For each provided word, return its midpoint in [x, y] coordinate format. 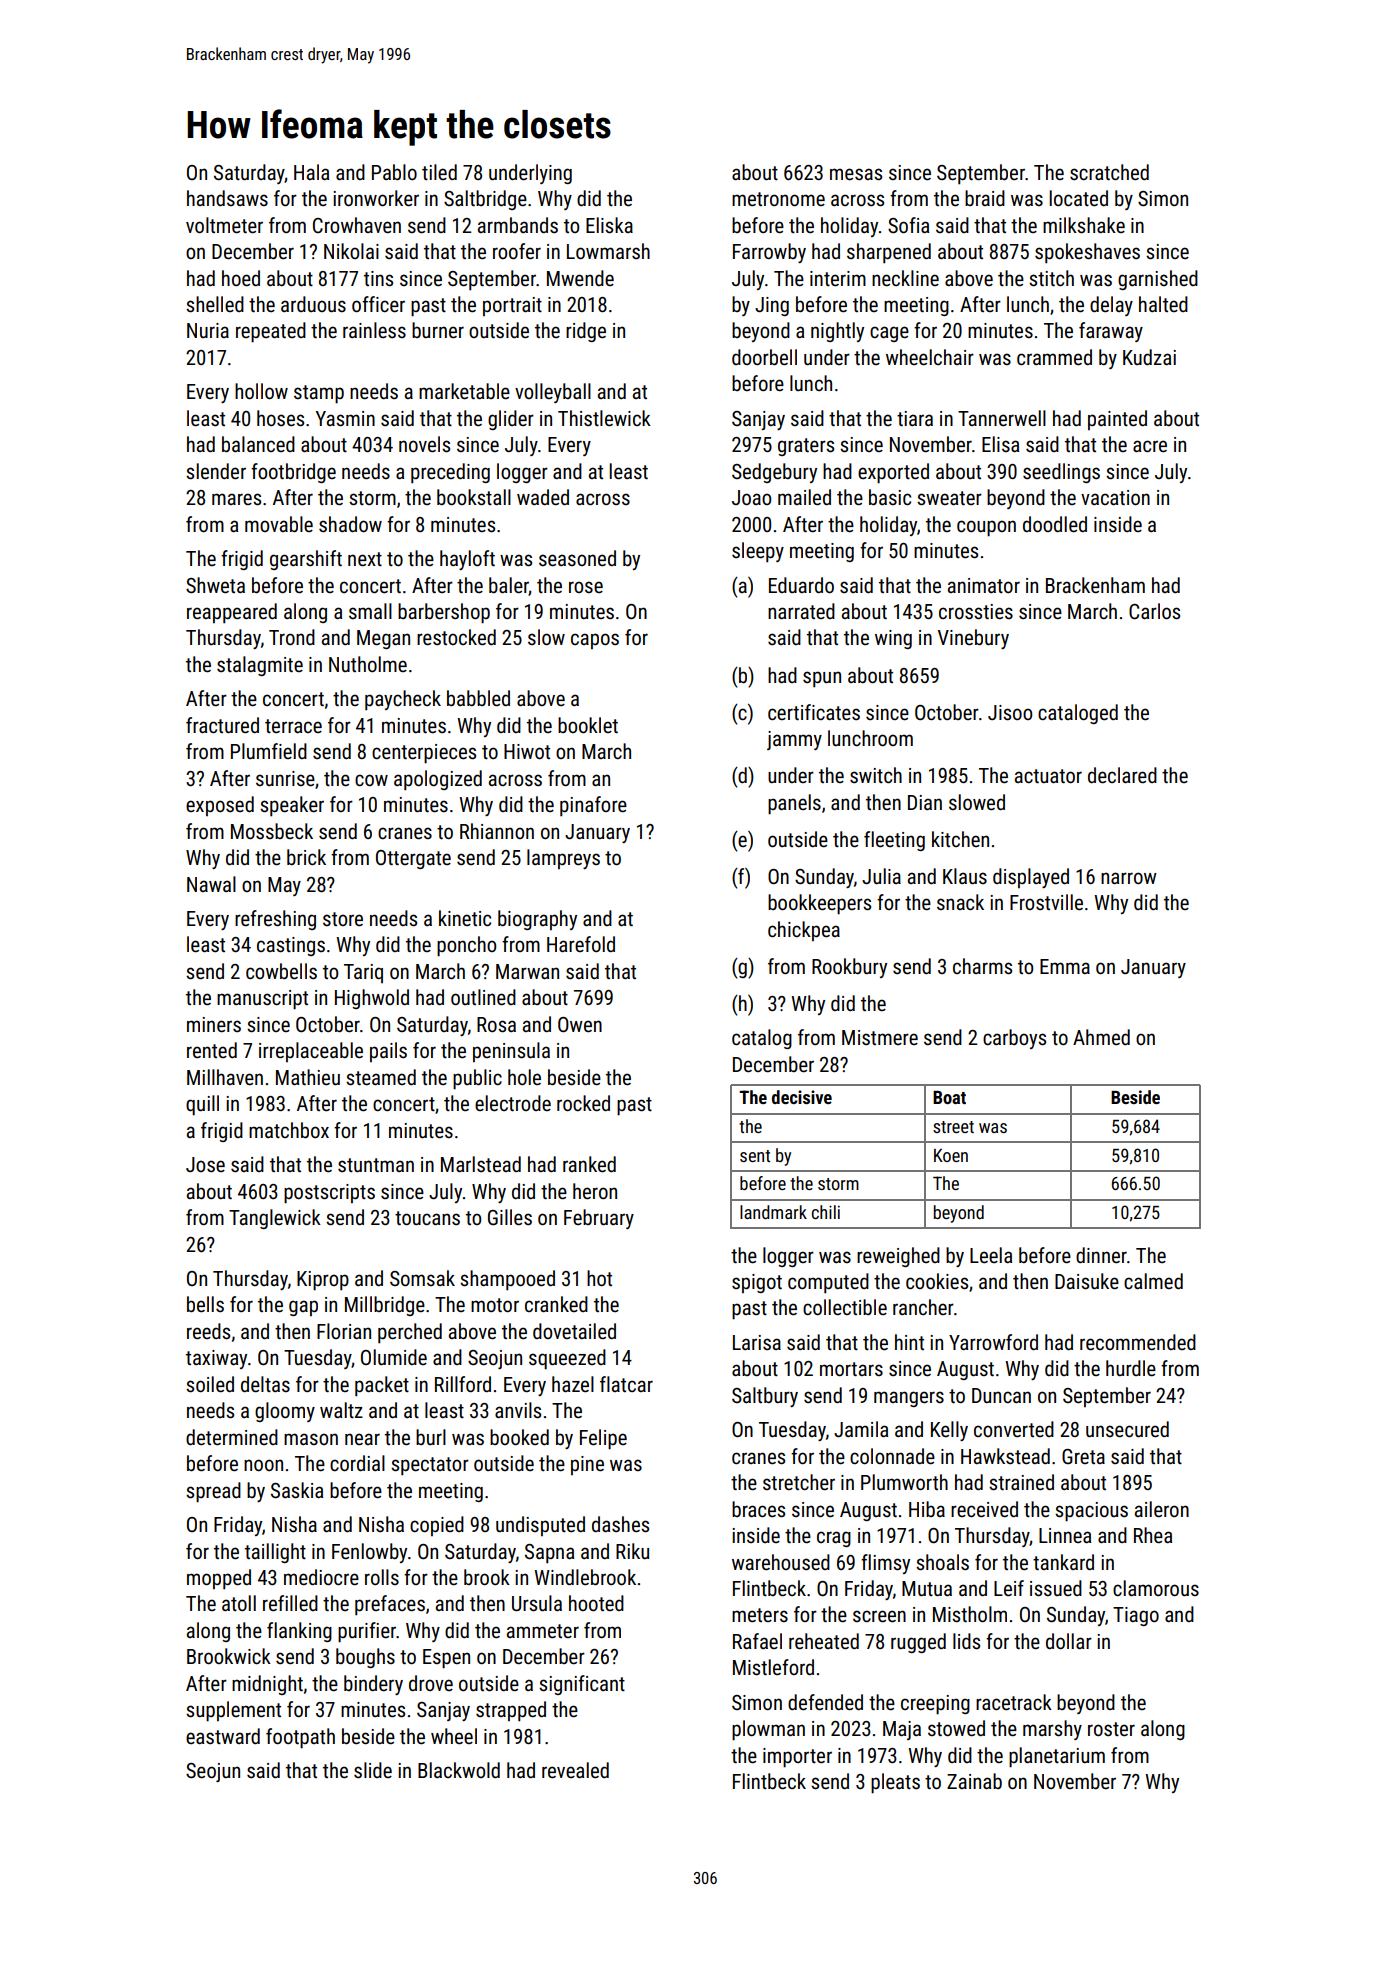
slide [373, 1770]
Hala [311, 172]
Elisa [1000, 444]
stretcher [799, 1482]
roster [1111, 1729]
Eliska [609, 225]
